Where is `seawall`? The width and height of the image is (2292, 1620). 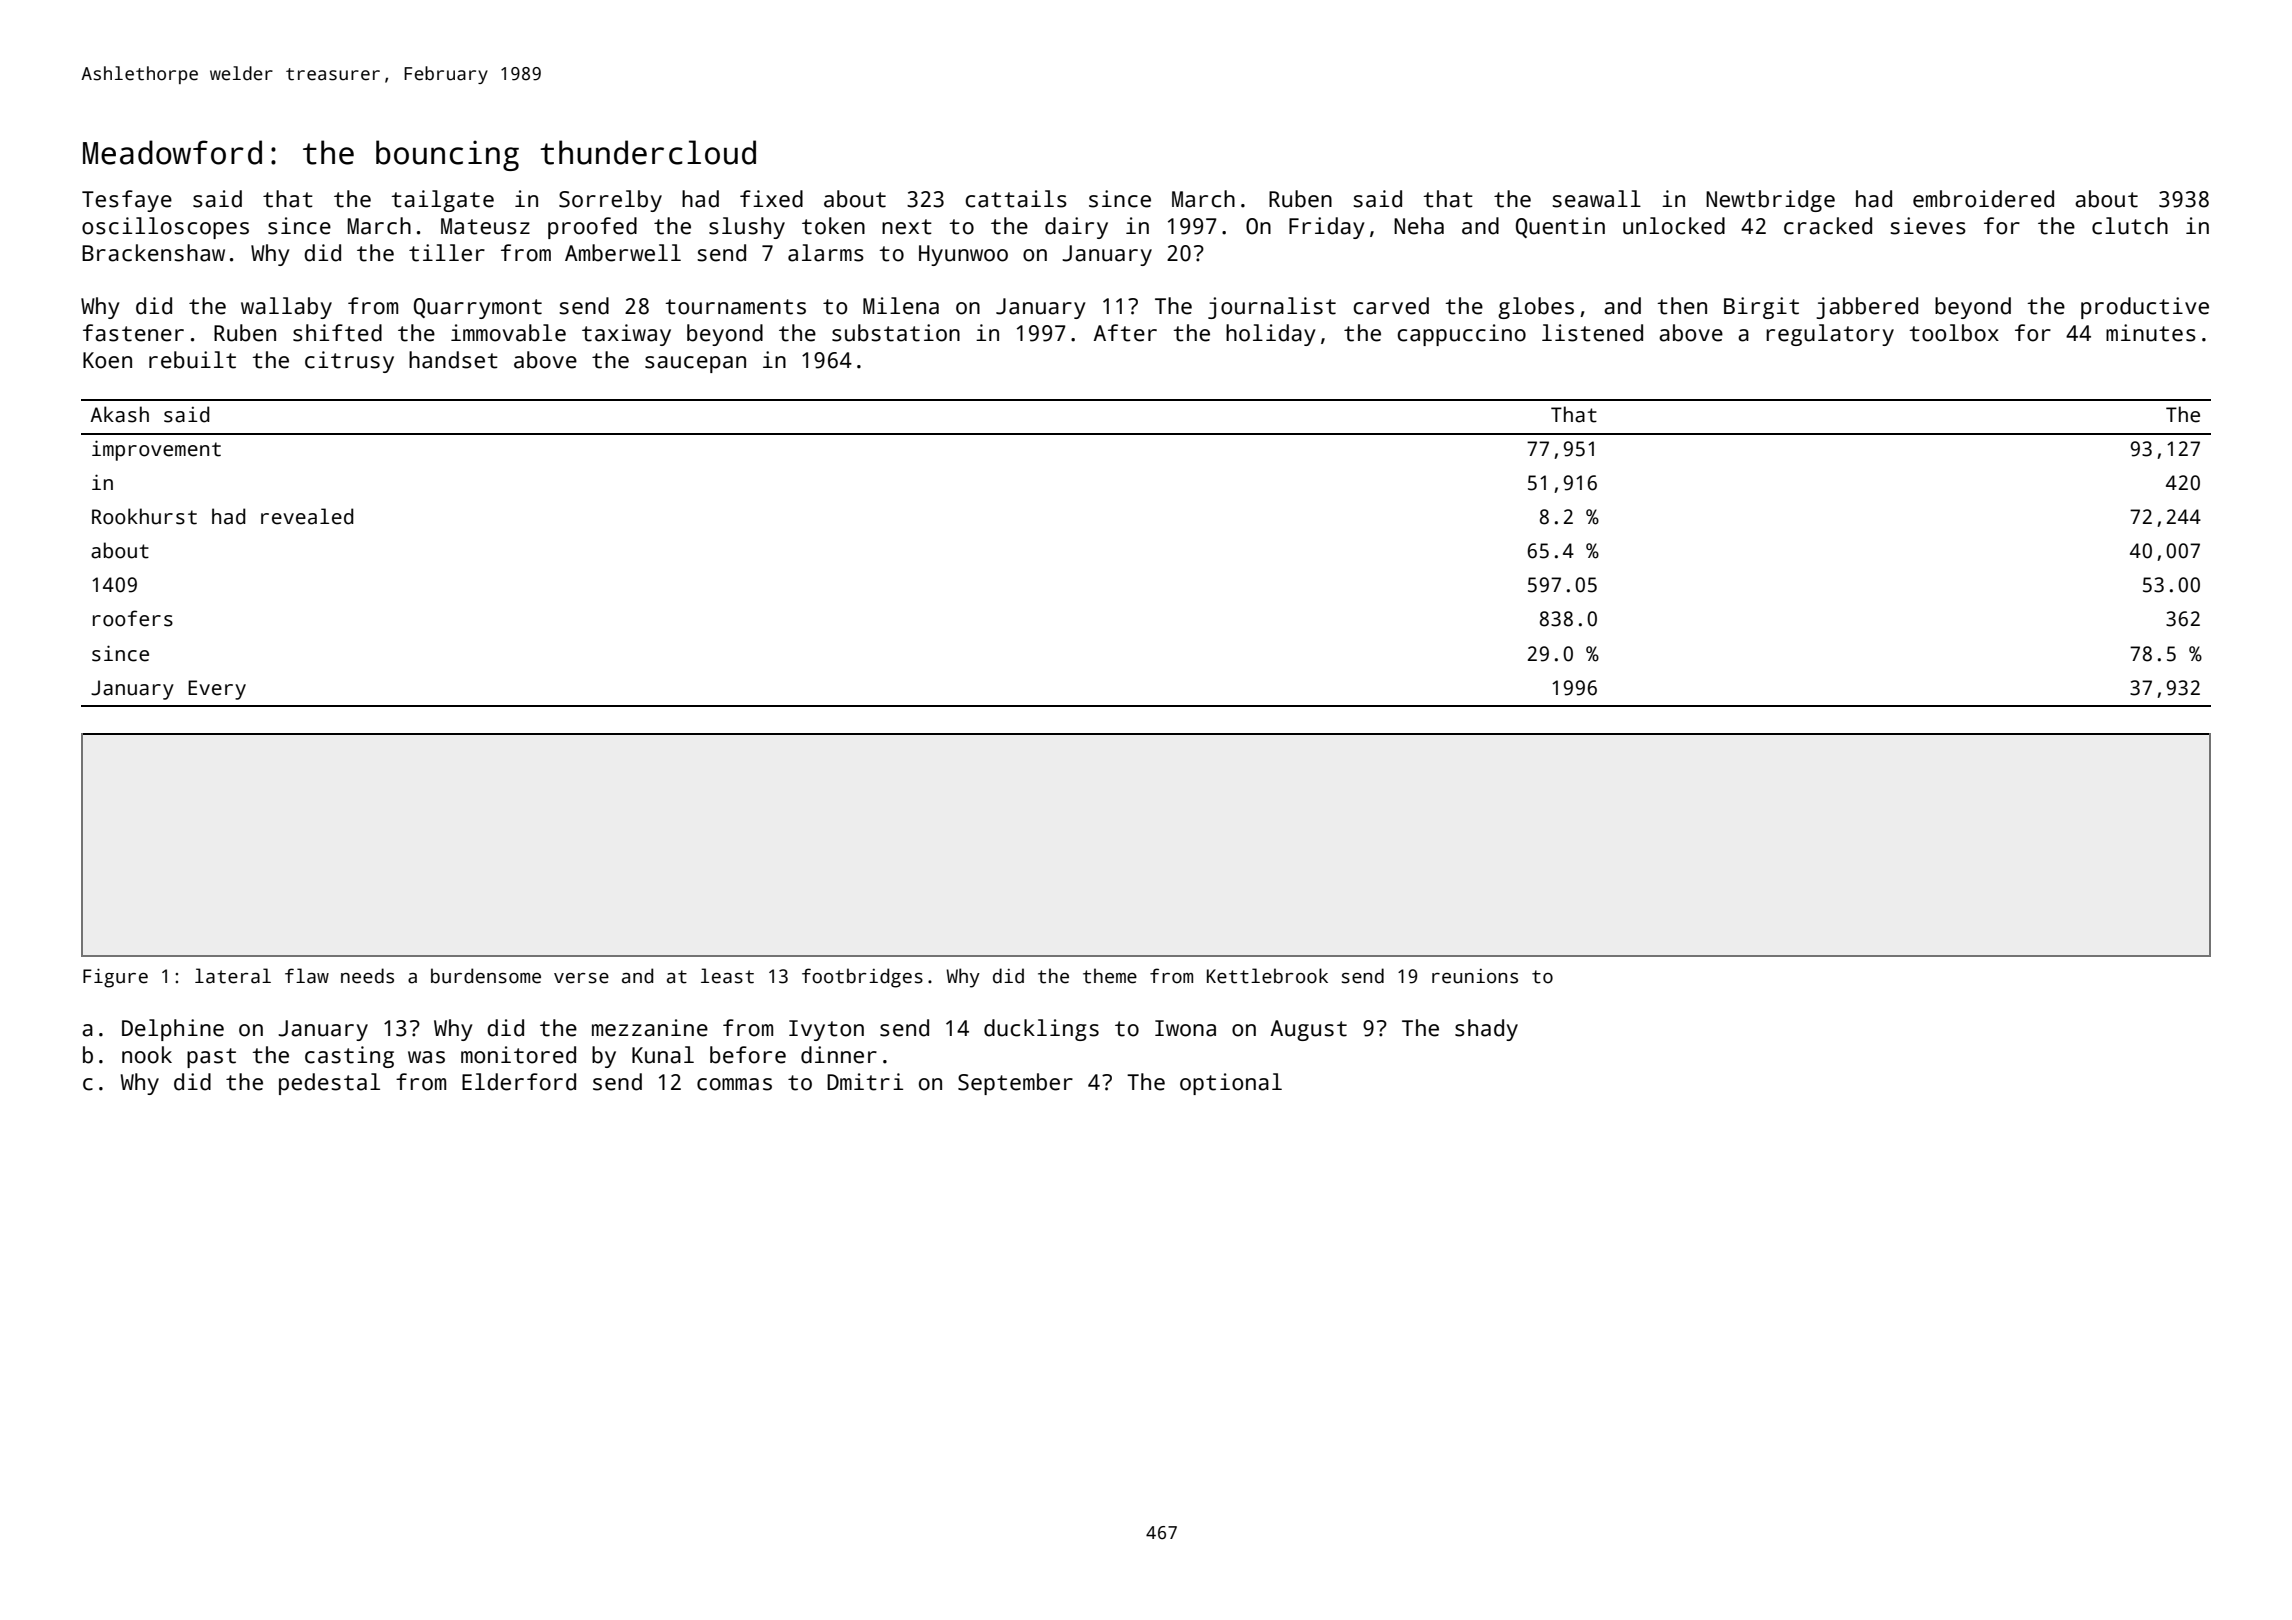
seawall is located at coordinates (1596, 199).
